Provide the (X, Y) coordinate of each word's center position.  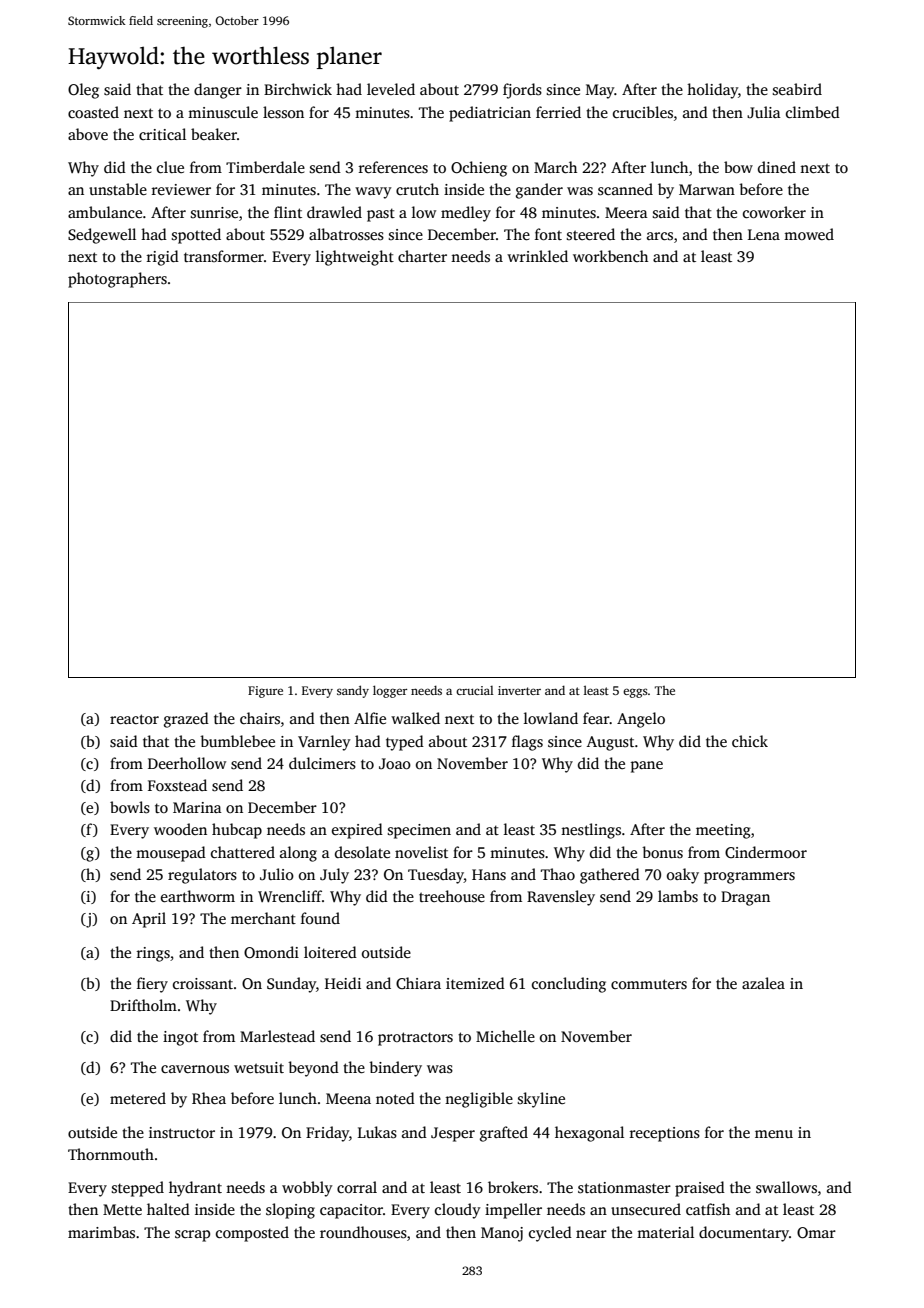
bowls (130, 807)
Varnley (324, 743)
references (393, 167)
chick (750, 741)
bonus (662, 852)
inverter (519, 690)
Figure (265, 692)
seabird (797, 89)
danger (218, 91)
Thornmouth (111, 1154)
